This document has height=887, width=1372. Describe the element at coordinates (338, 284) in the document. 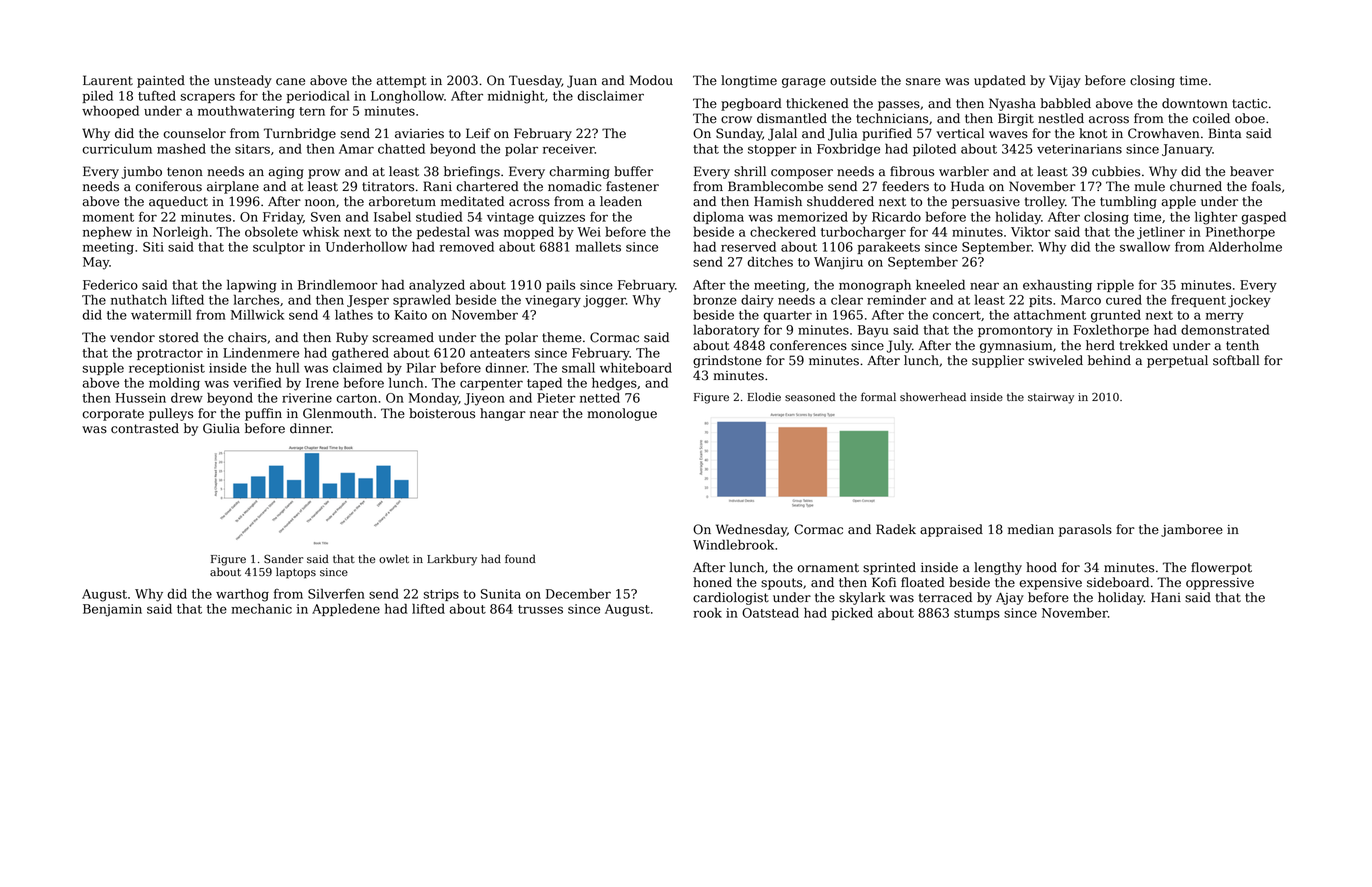

I see `Brindlemoor` at that location.
